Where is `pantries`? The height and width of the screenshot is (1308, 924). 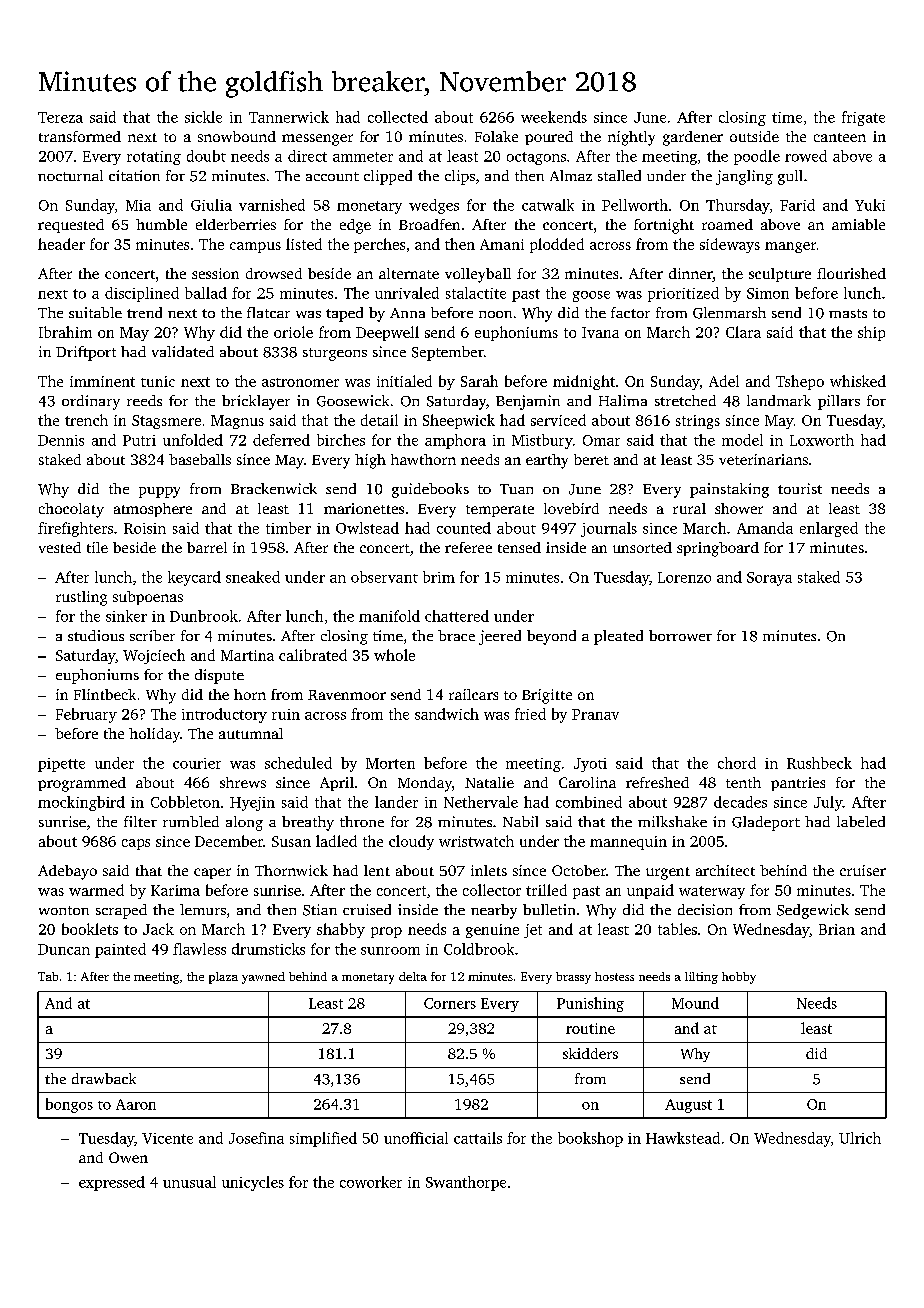 pantries is located at coordinates (798, 784).
